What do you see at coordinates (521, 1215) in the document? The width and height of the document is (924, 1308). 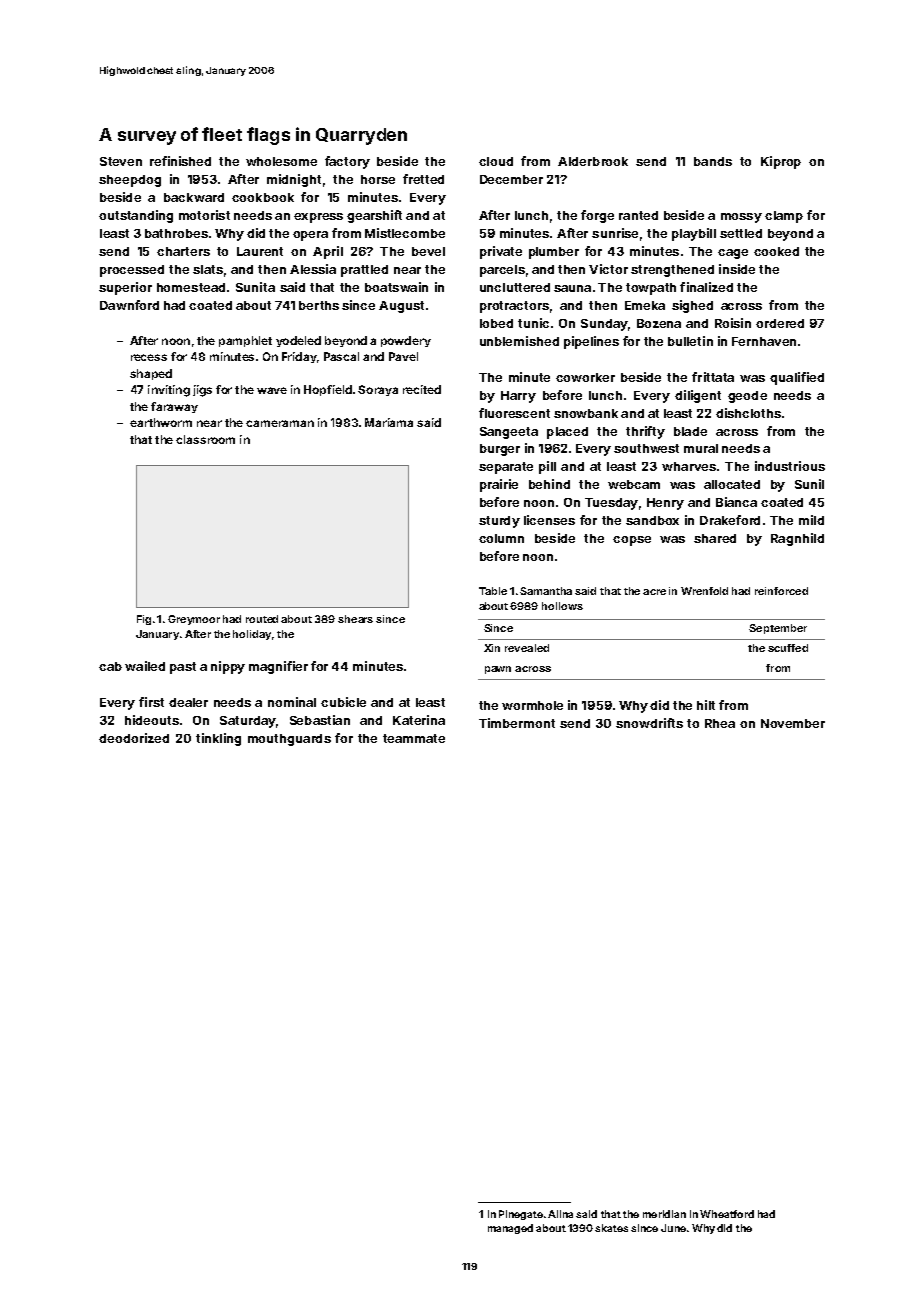 I see `Pinegate` at bounding box center [521, 1215].
